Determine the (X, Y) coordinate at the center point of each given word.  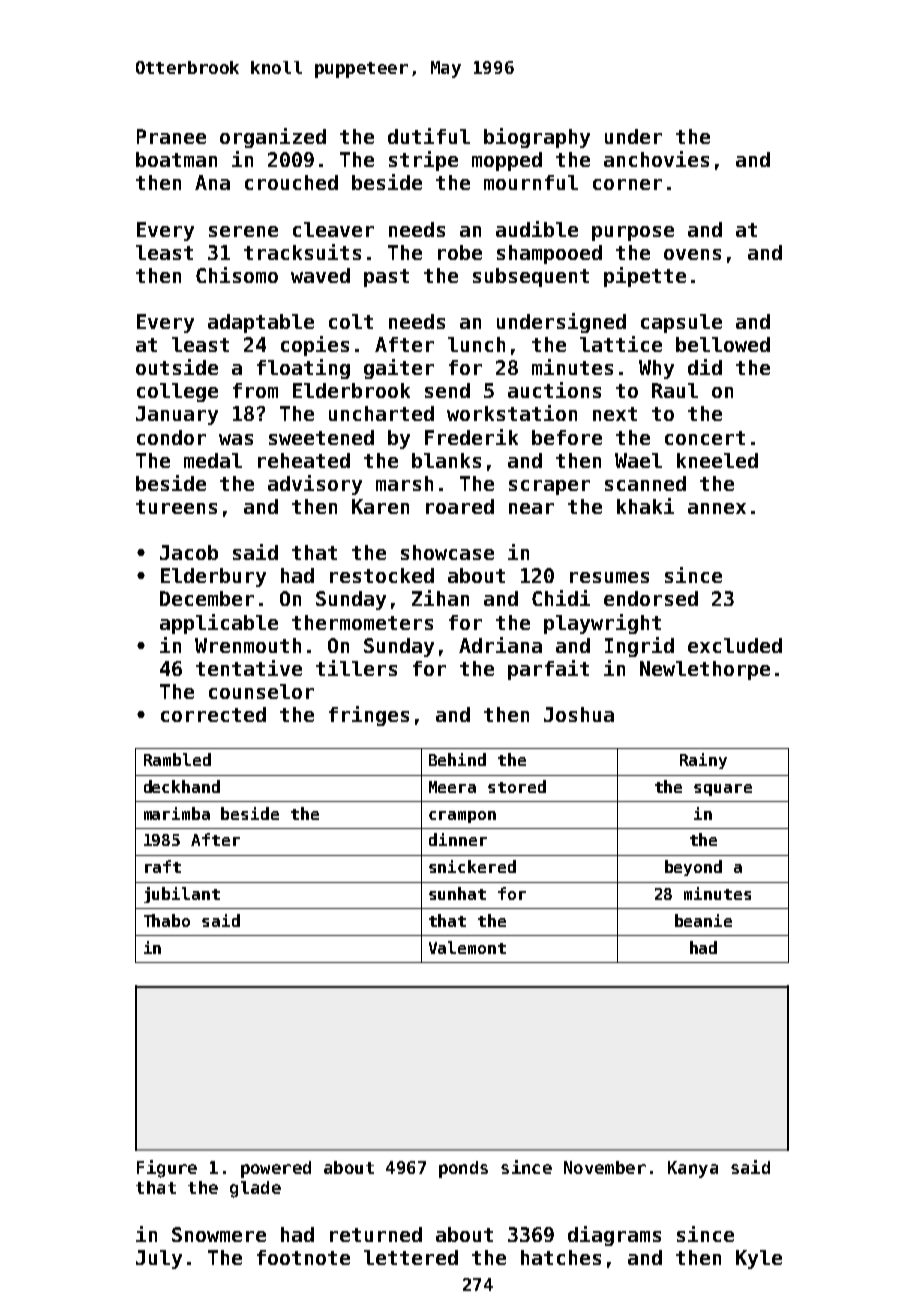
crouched (291, 182)
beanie (703, 920)
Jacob (189, 552)
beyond (693, 868)
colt (351, 321)
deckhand (182, 786)
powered (276, 1169)
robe (460, 252)
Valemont (467, 947)
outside (177, 367)
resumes (609, 577)
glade (255, 1189)
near (531, 508)
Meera (452, 787)
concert (705, 438)
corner (627, 184)
